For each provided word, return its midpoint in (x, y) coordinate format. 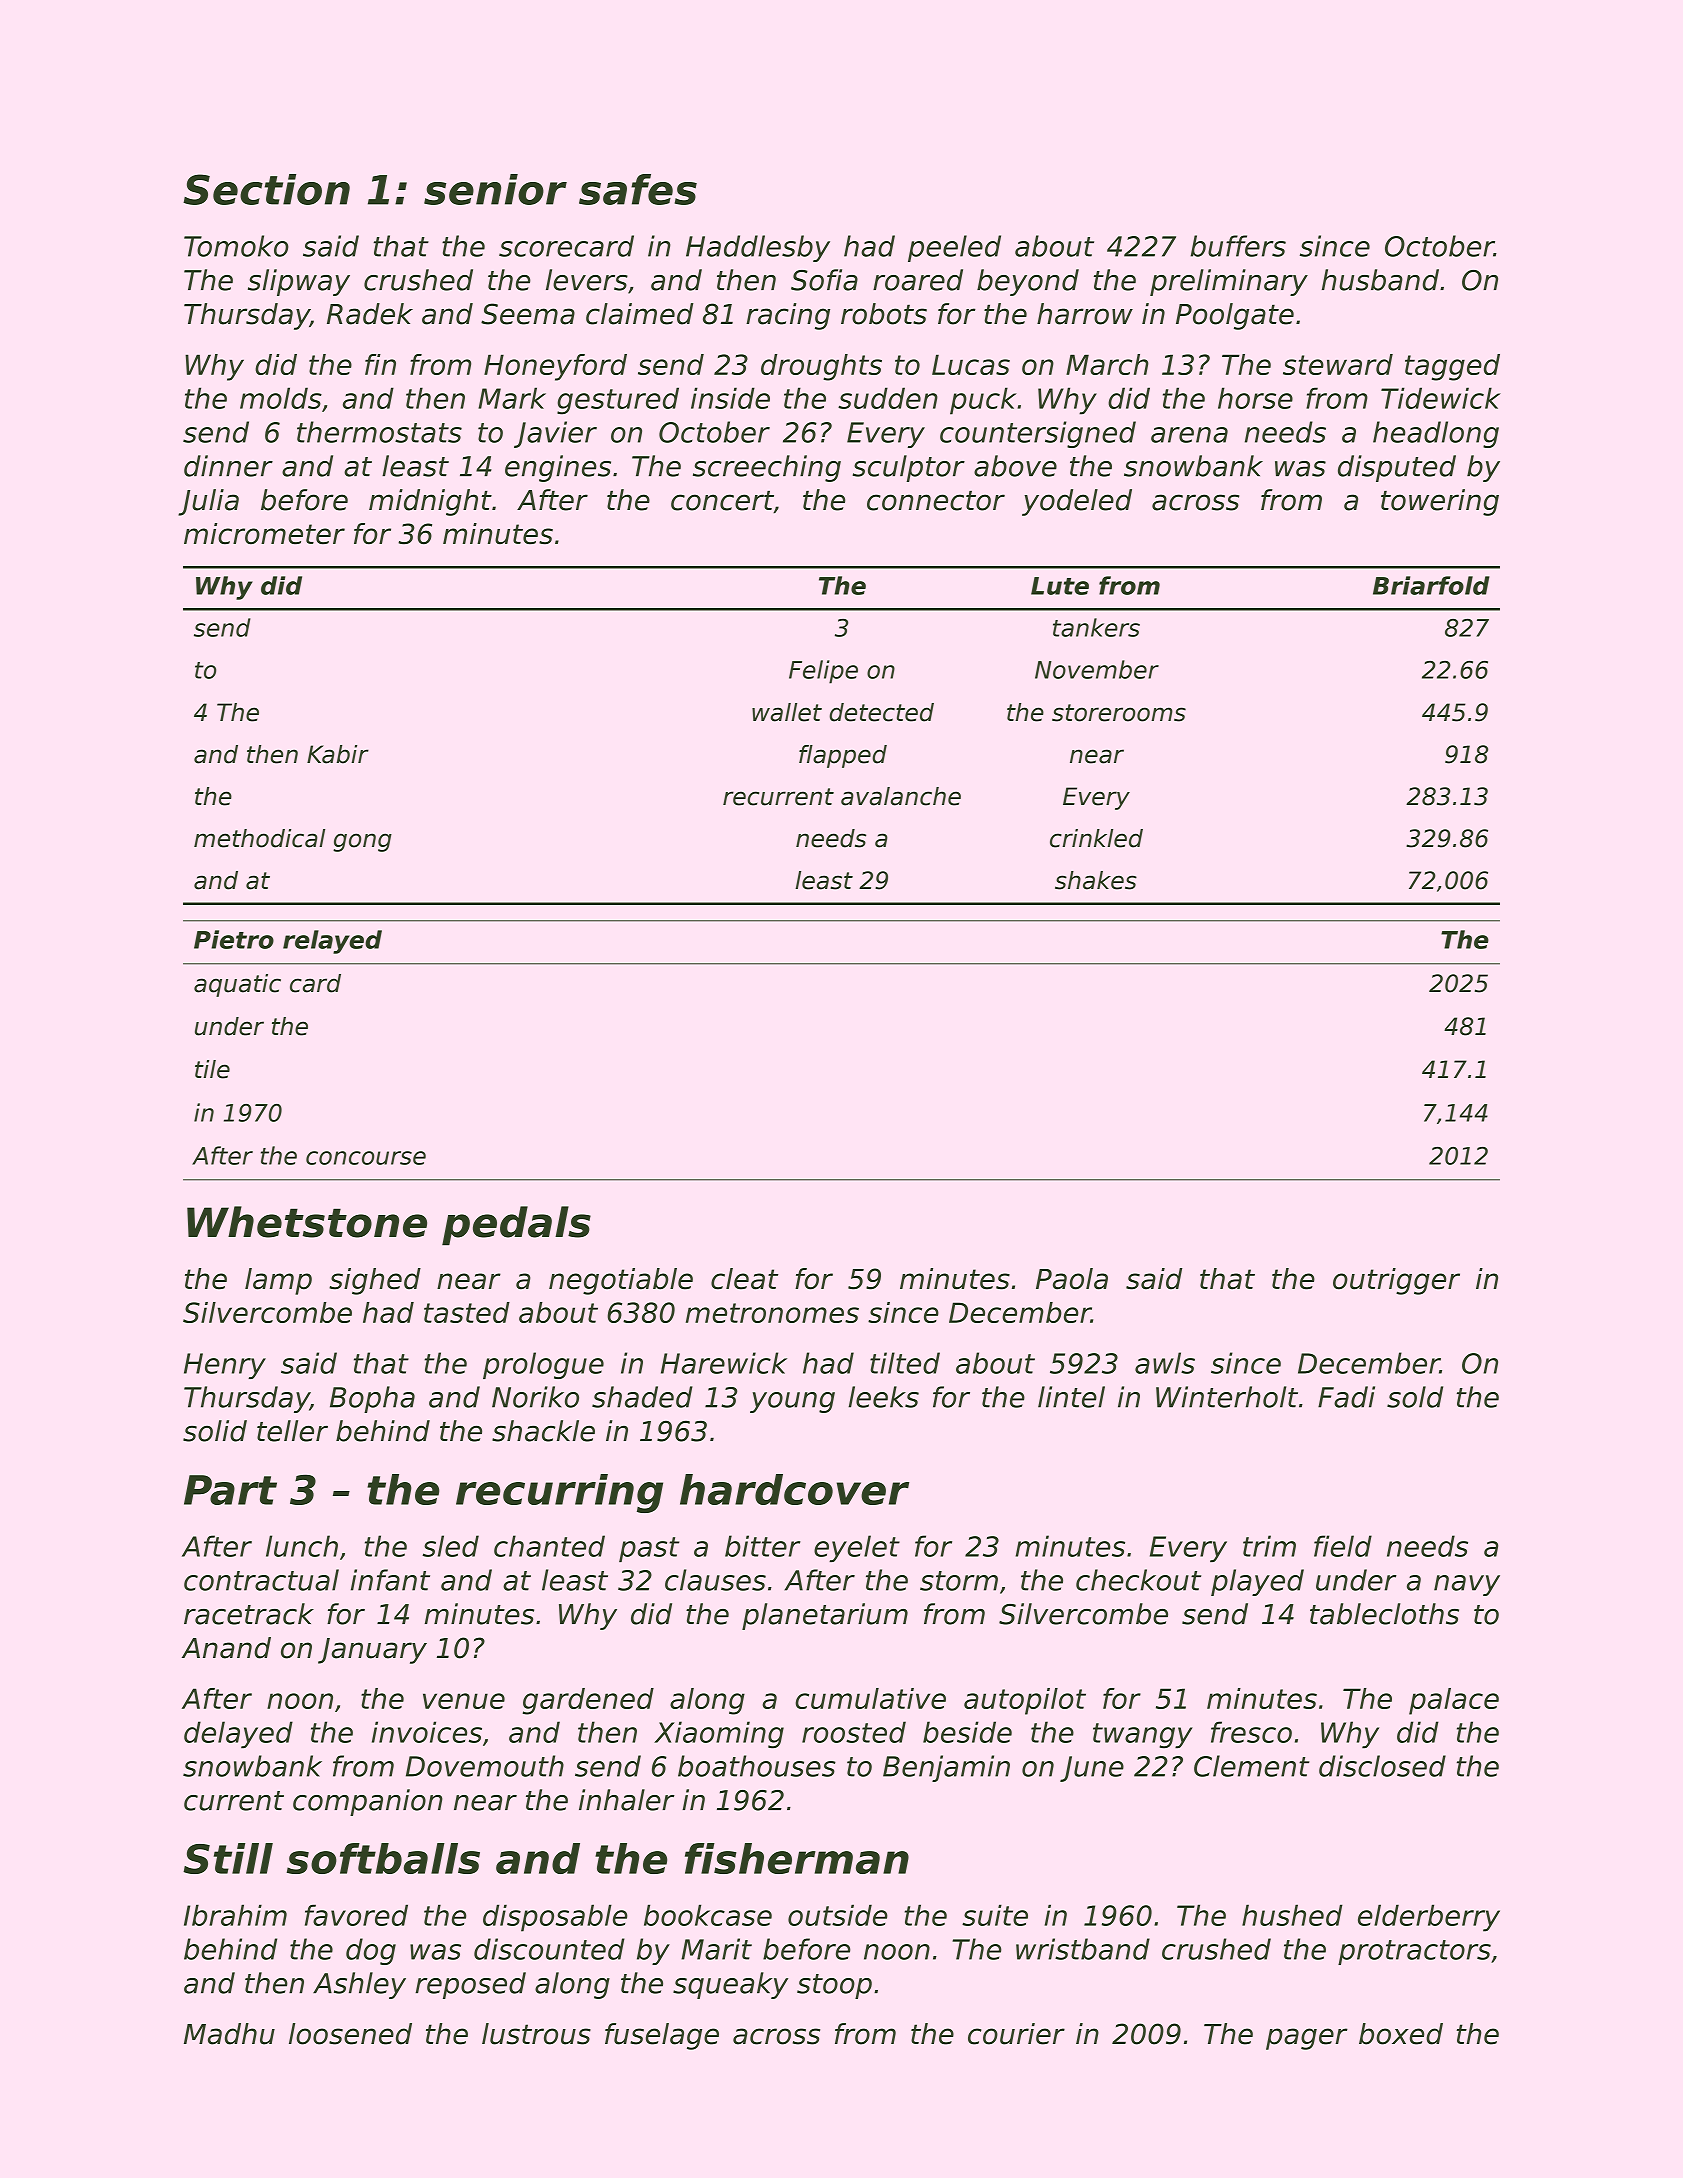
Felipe (823, 672)
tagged (1452, 367)
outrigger (1396, 1281)
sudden (888, 398)
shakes (1096, 880)
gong (362, 842)
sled (450, 1546)
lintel (1071, 1397)
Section (266, 189)
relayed (332, 942)
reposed (470, 1985)
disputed (1397, 468)
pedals (516, 1226)
